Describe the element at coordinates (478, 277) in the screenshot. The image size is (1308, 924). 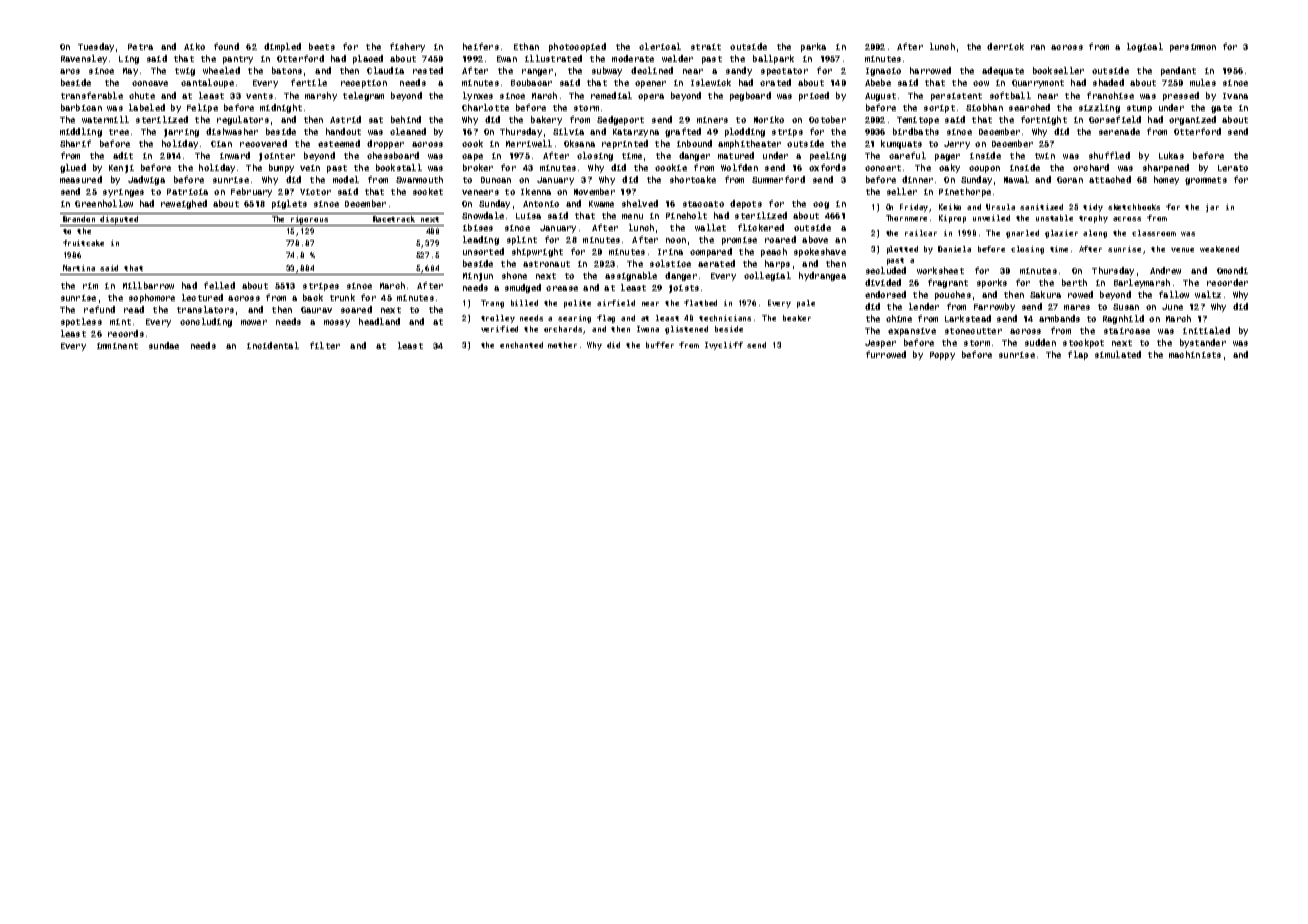
I see `Minjun` at that location.
